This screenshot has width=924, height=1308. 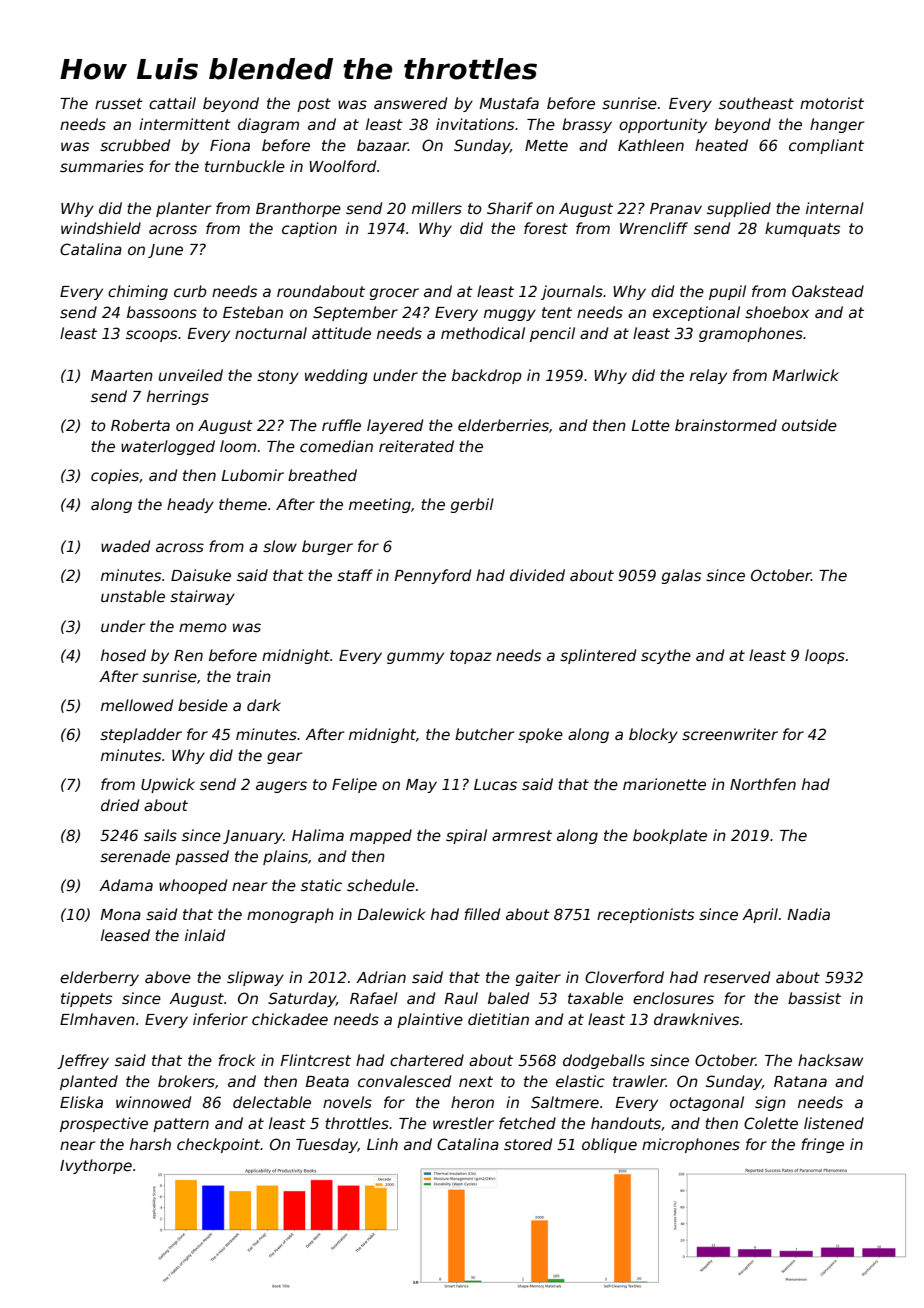 I want to click on russet, so click(x=119, y=103).
